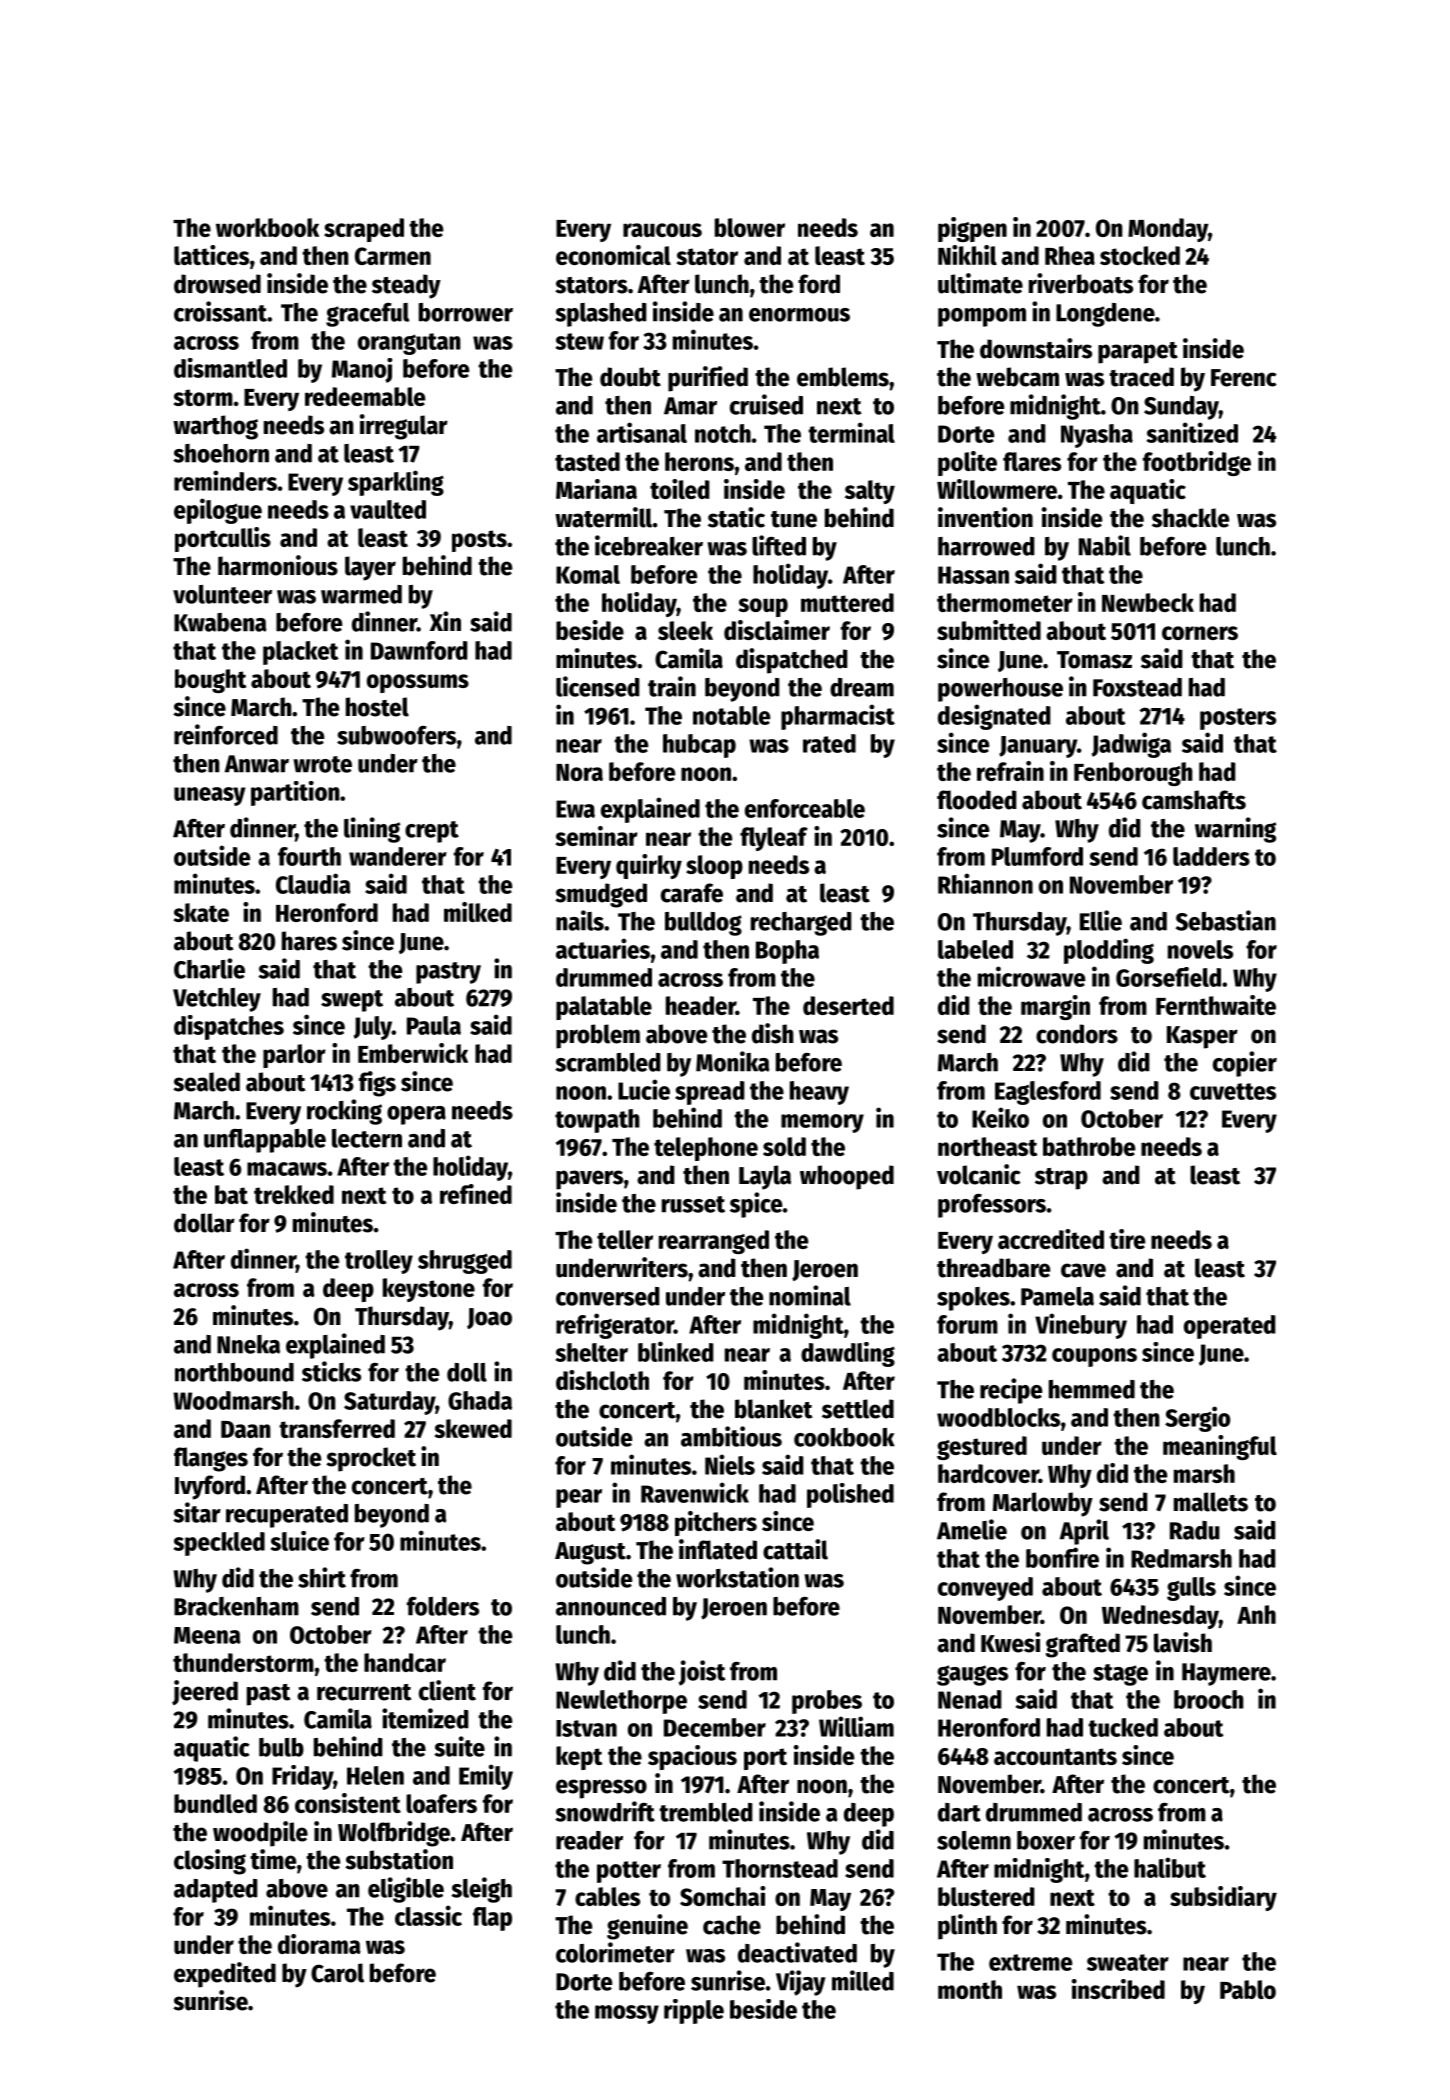  Describe the element at coordinates (611, 1606) in the screenshot. I see `announced` at that location.
